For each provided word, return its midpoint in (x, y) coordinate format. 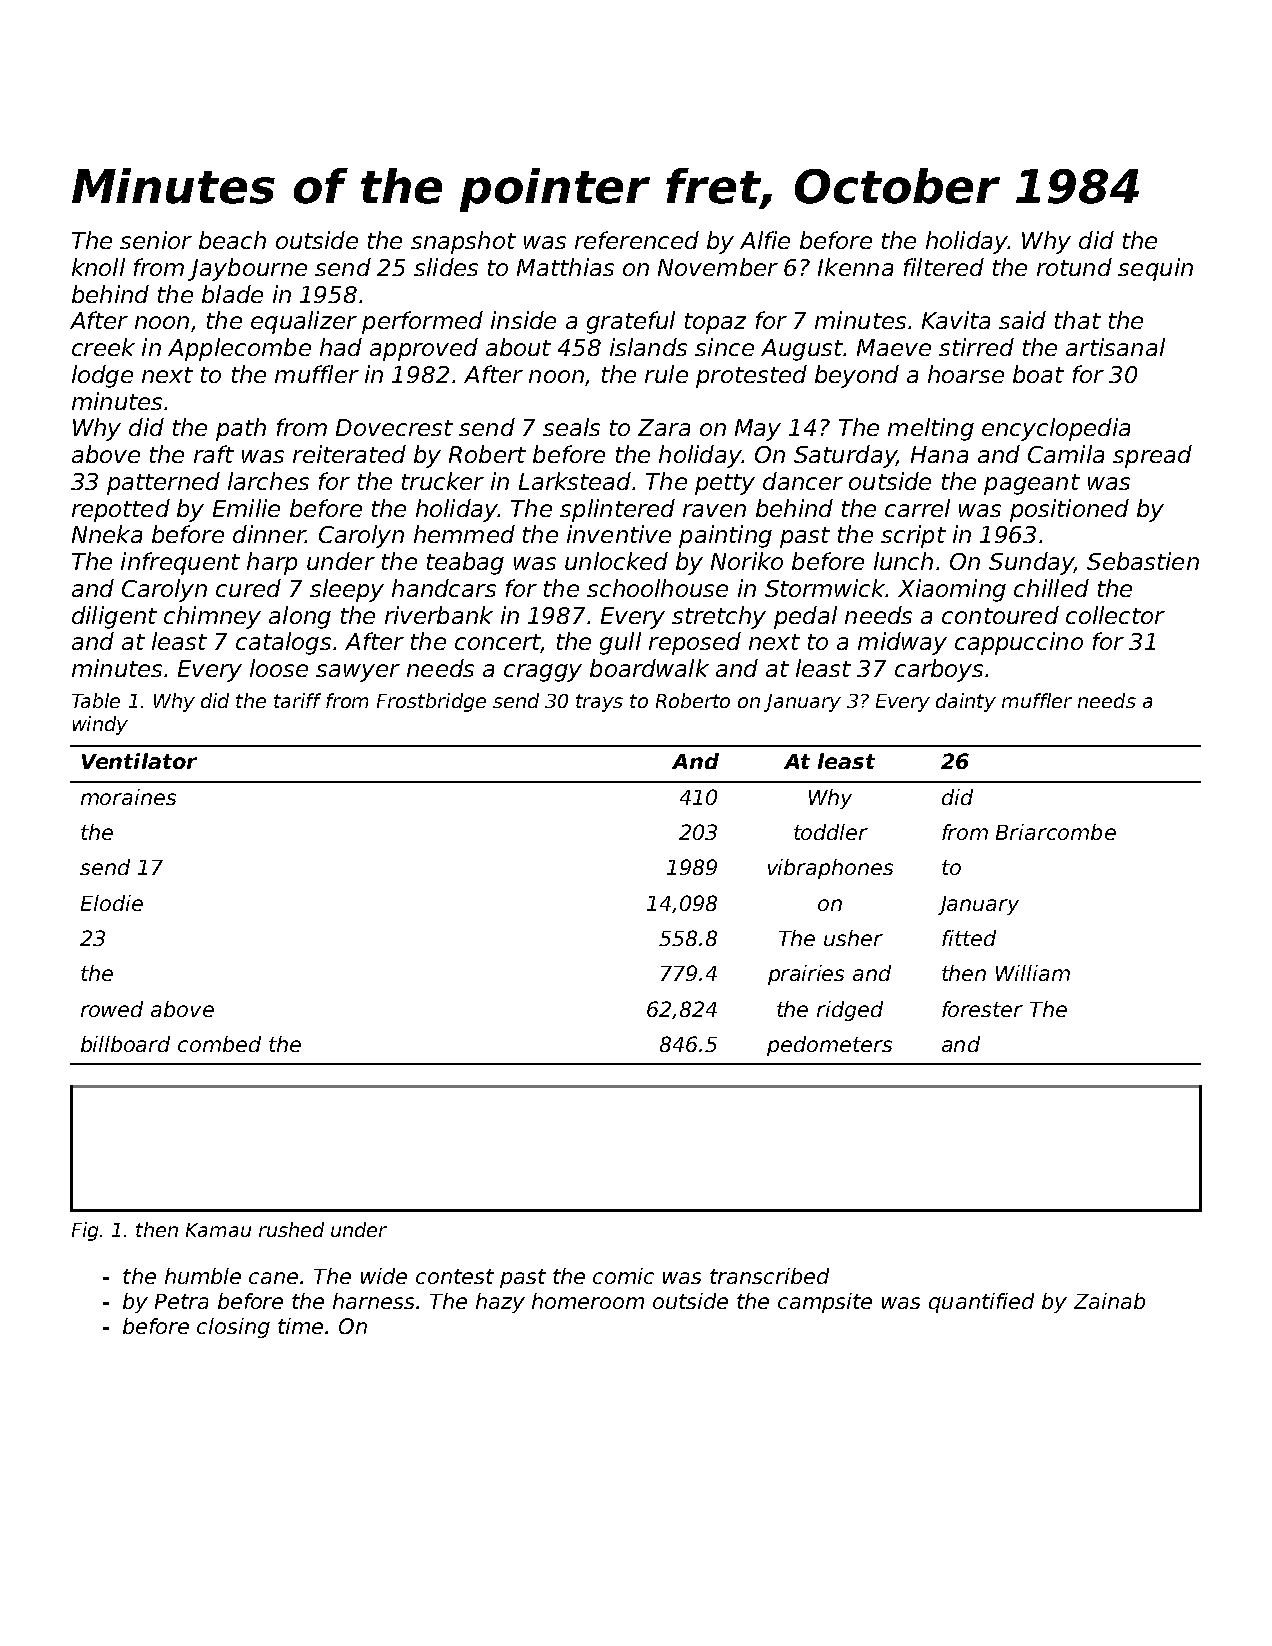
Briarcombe (1056, 832)
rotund (1074, 267)
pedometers (829, 1046)
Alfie (765, 240)
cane (273, 1278)
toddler (831, 832)
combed (219, 1044)
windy (100, 725)
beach (232, 240)
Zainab (1109, 1301)
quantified (981, 1303)
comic (623, 1276)
